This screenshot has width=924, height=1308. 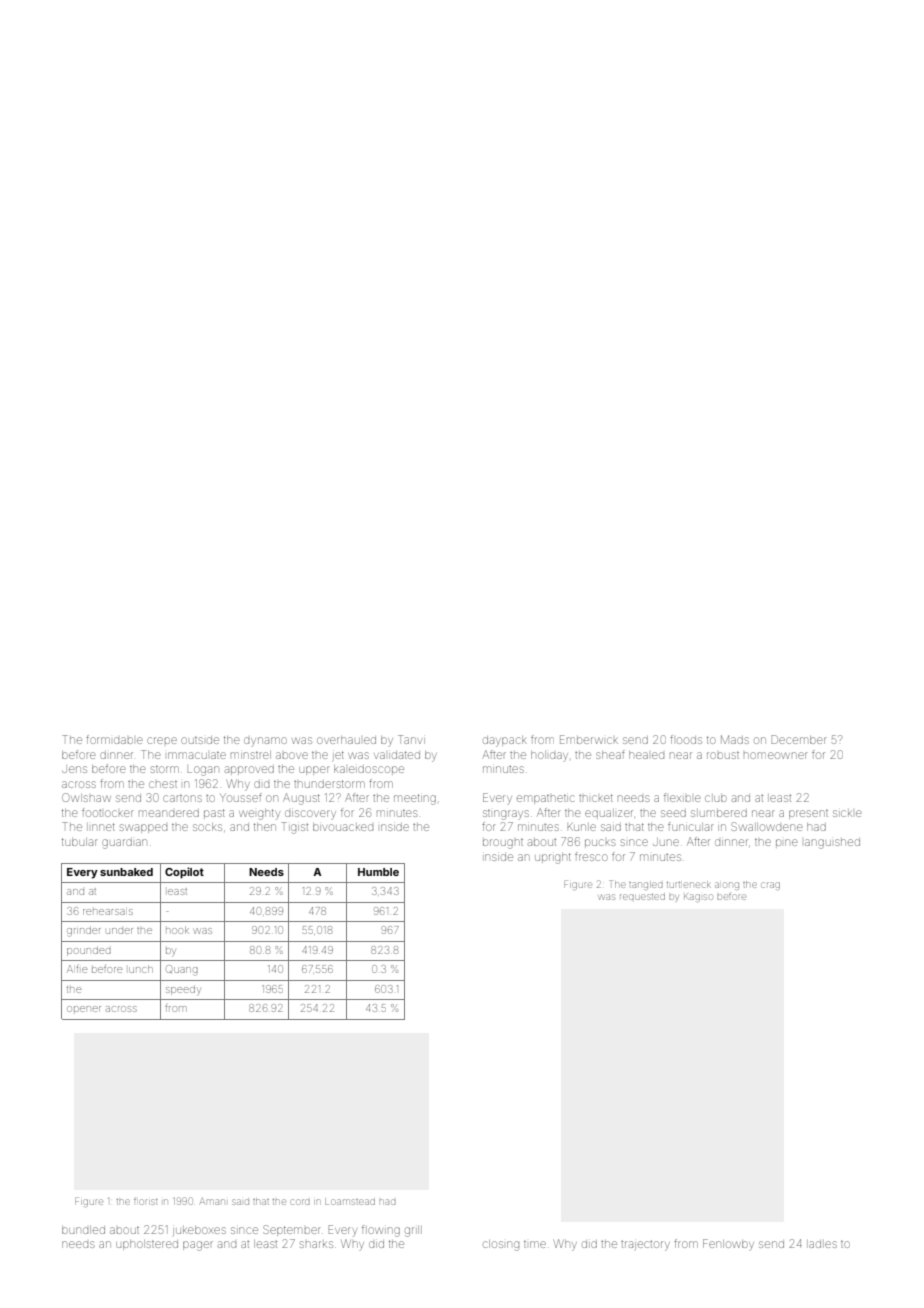 I want to click on Loamstead, so click(x=350, y=1202).
